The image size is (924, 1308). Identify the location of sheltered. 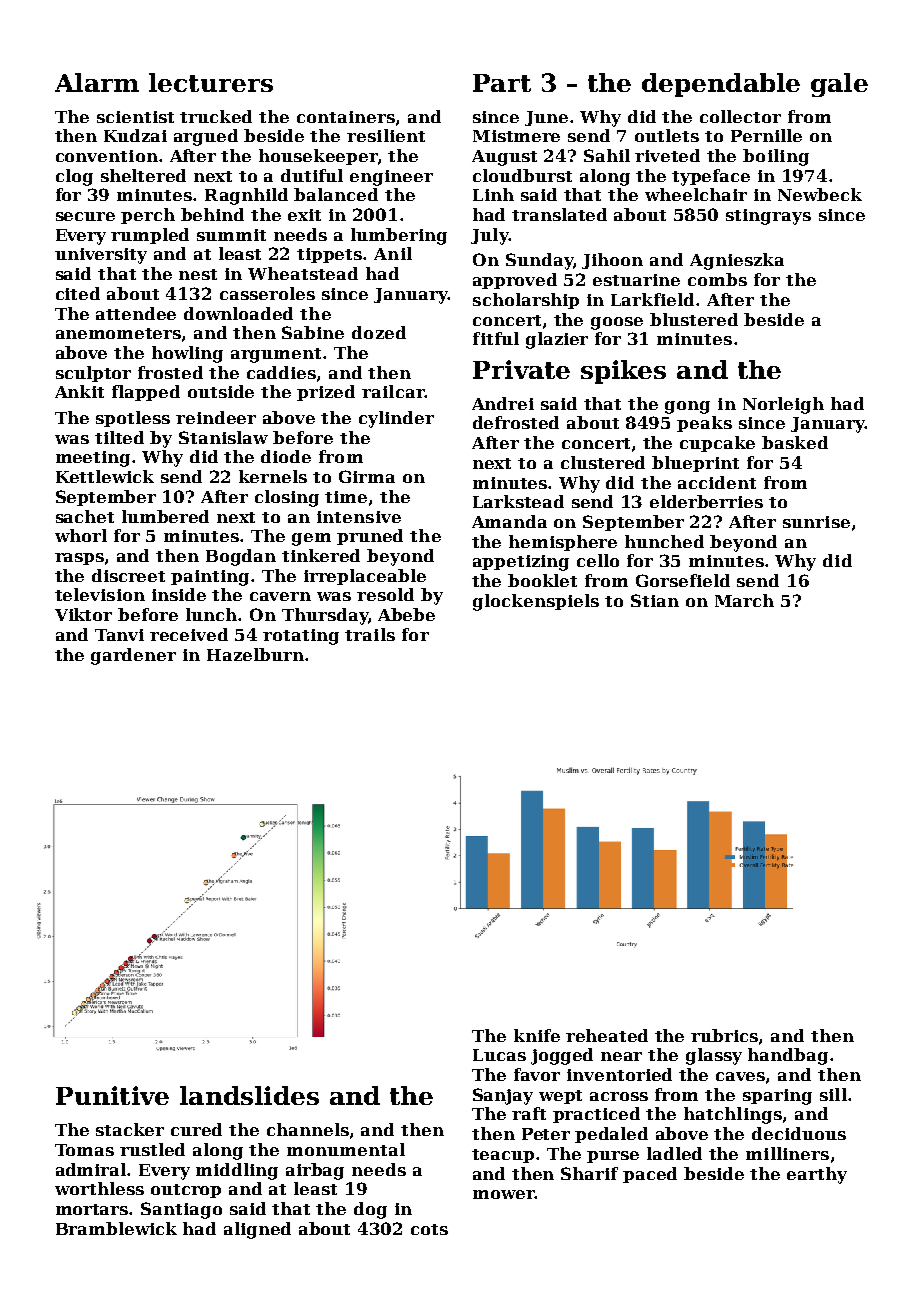
(143, 175).
